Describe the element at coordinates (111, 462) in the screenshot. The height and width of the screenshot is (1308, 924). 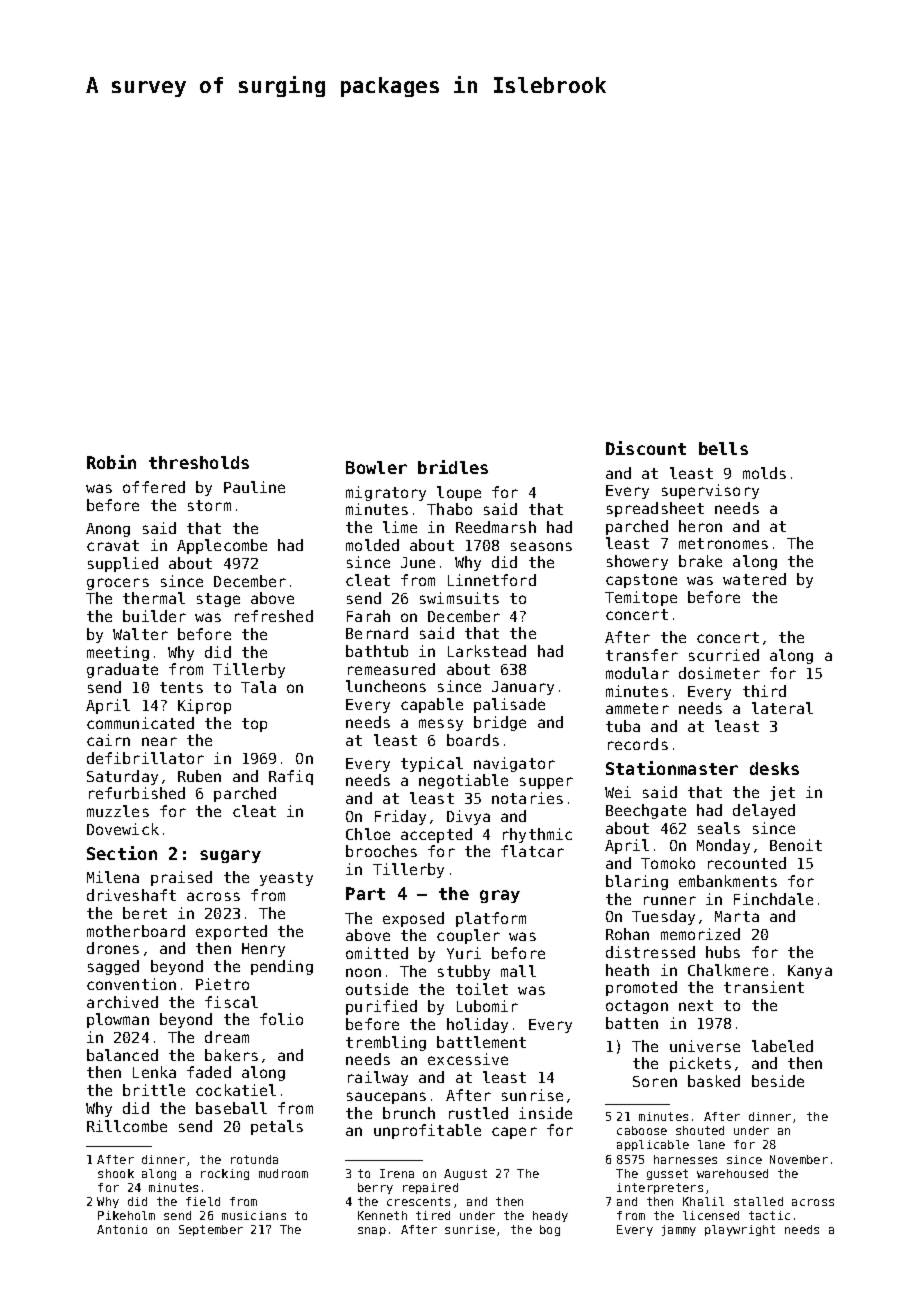
I see `Robin` at that location.
